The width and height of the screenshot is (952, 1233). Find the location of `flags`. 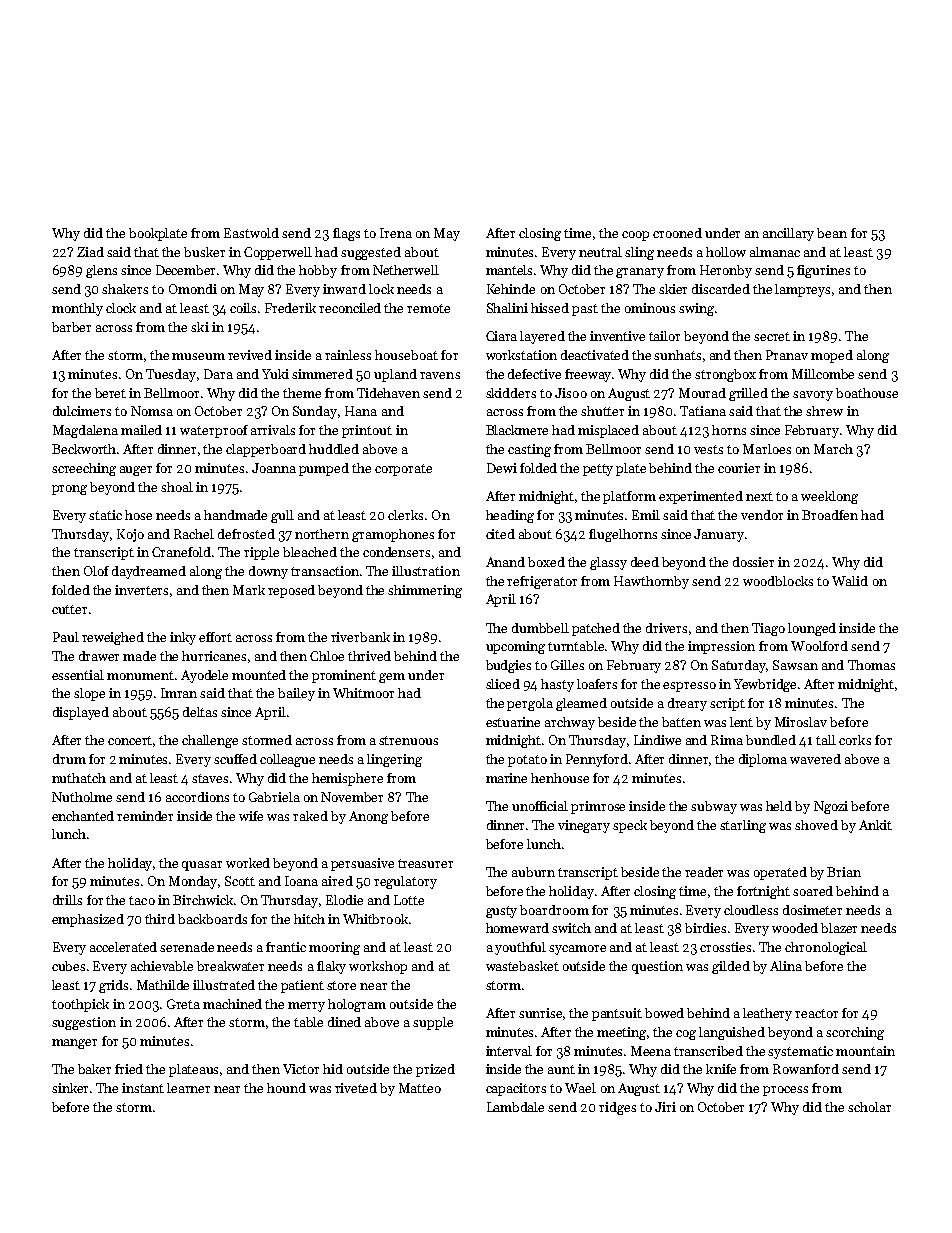

flags is located at coordinates (346, 234).
